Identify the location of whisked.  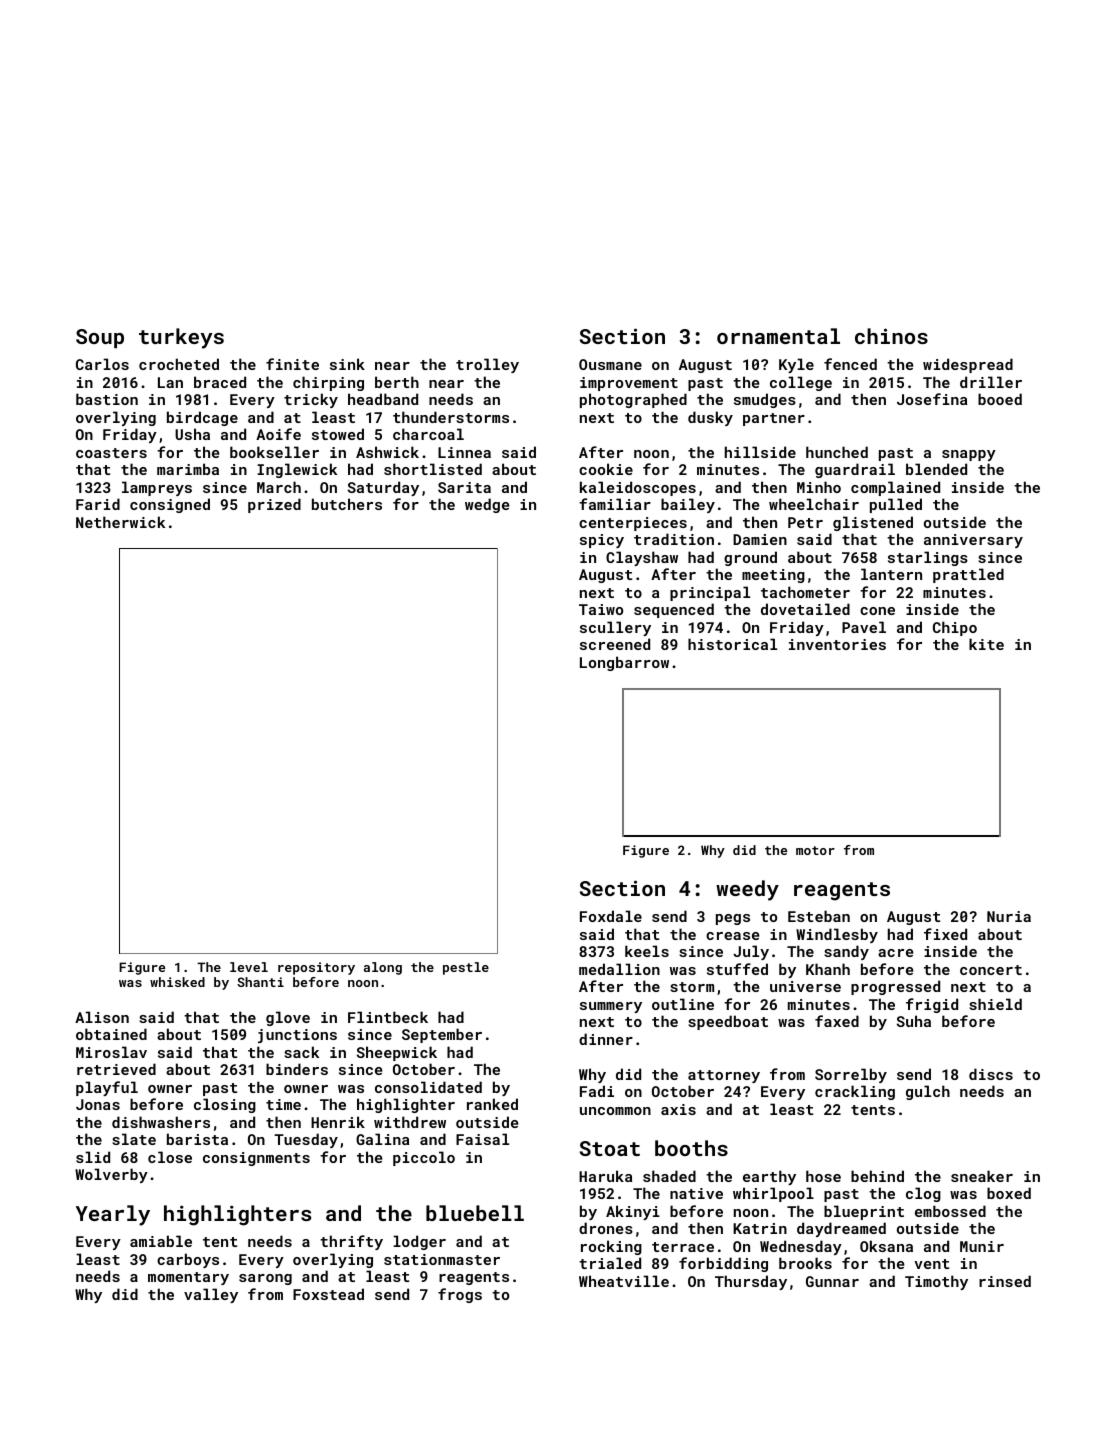
(177, 982).
